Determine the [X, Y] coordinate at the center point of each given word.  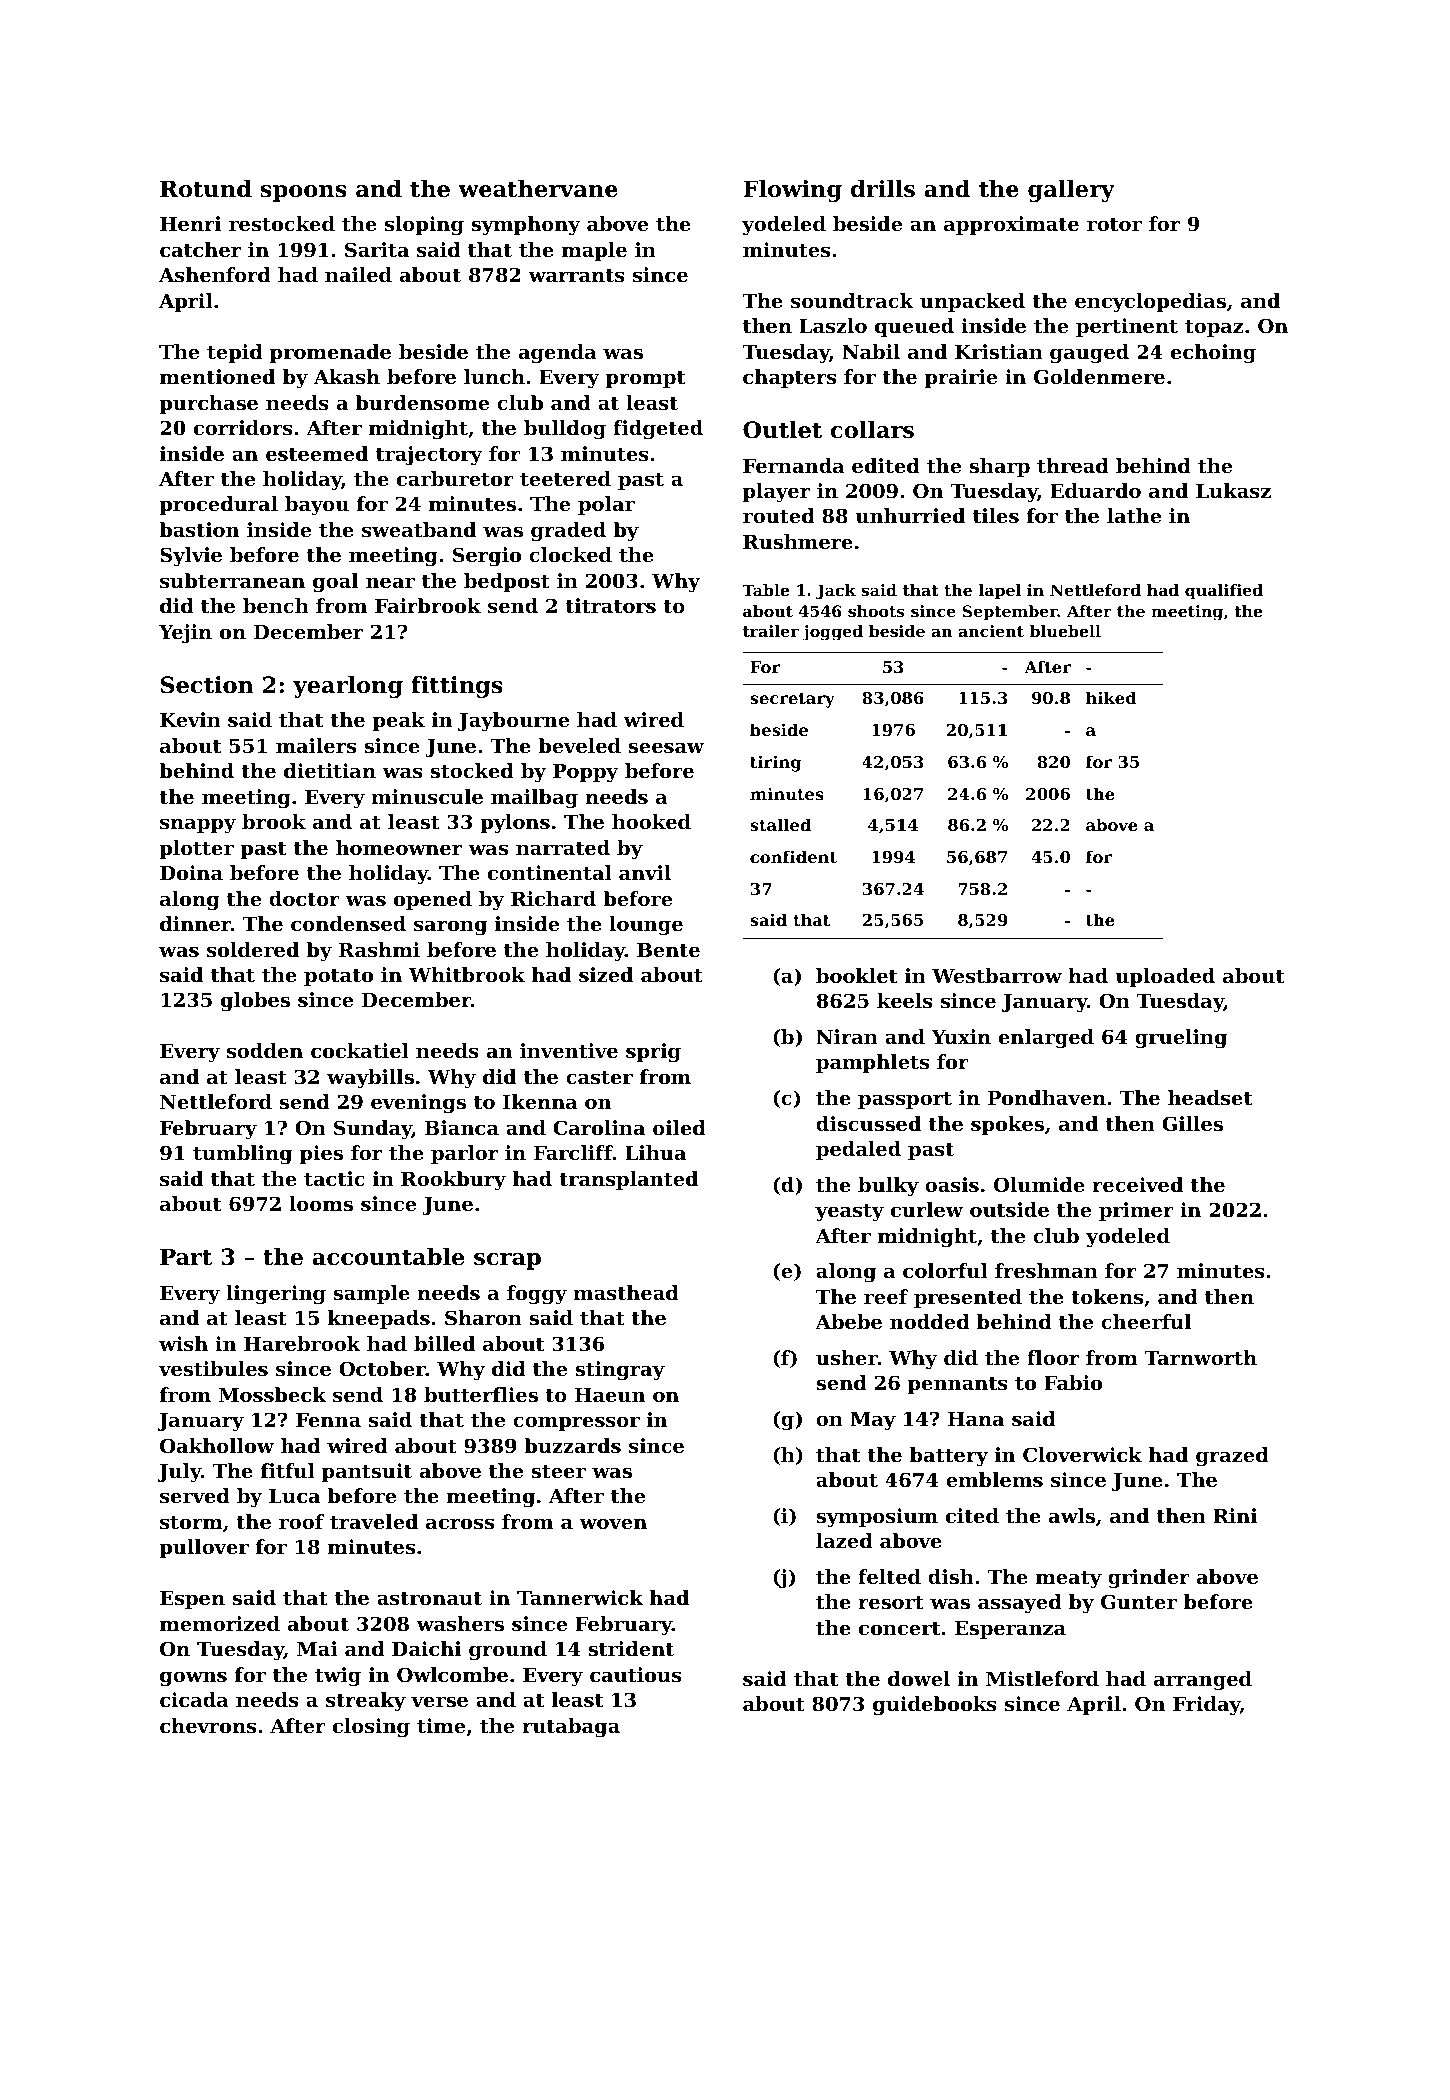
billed [444, 1343]
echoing [1213, 354]
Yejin [185, 634]
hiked [1111, 697]
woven [613, 1523]
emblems [994, 1479]
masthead [626, 1293]
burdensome [422, 403]
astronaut [429, 1599]
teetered [565, 479]
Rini [1235, 1515]
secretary [792, 700]
